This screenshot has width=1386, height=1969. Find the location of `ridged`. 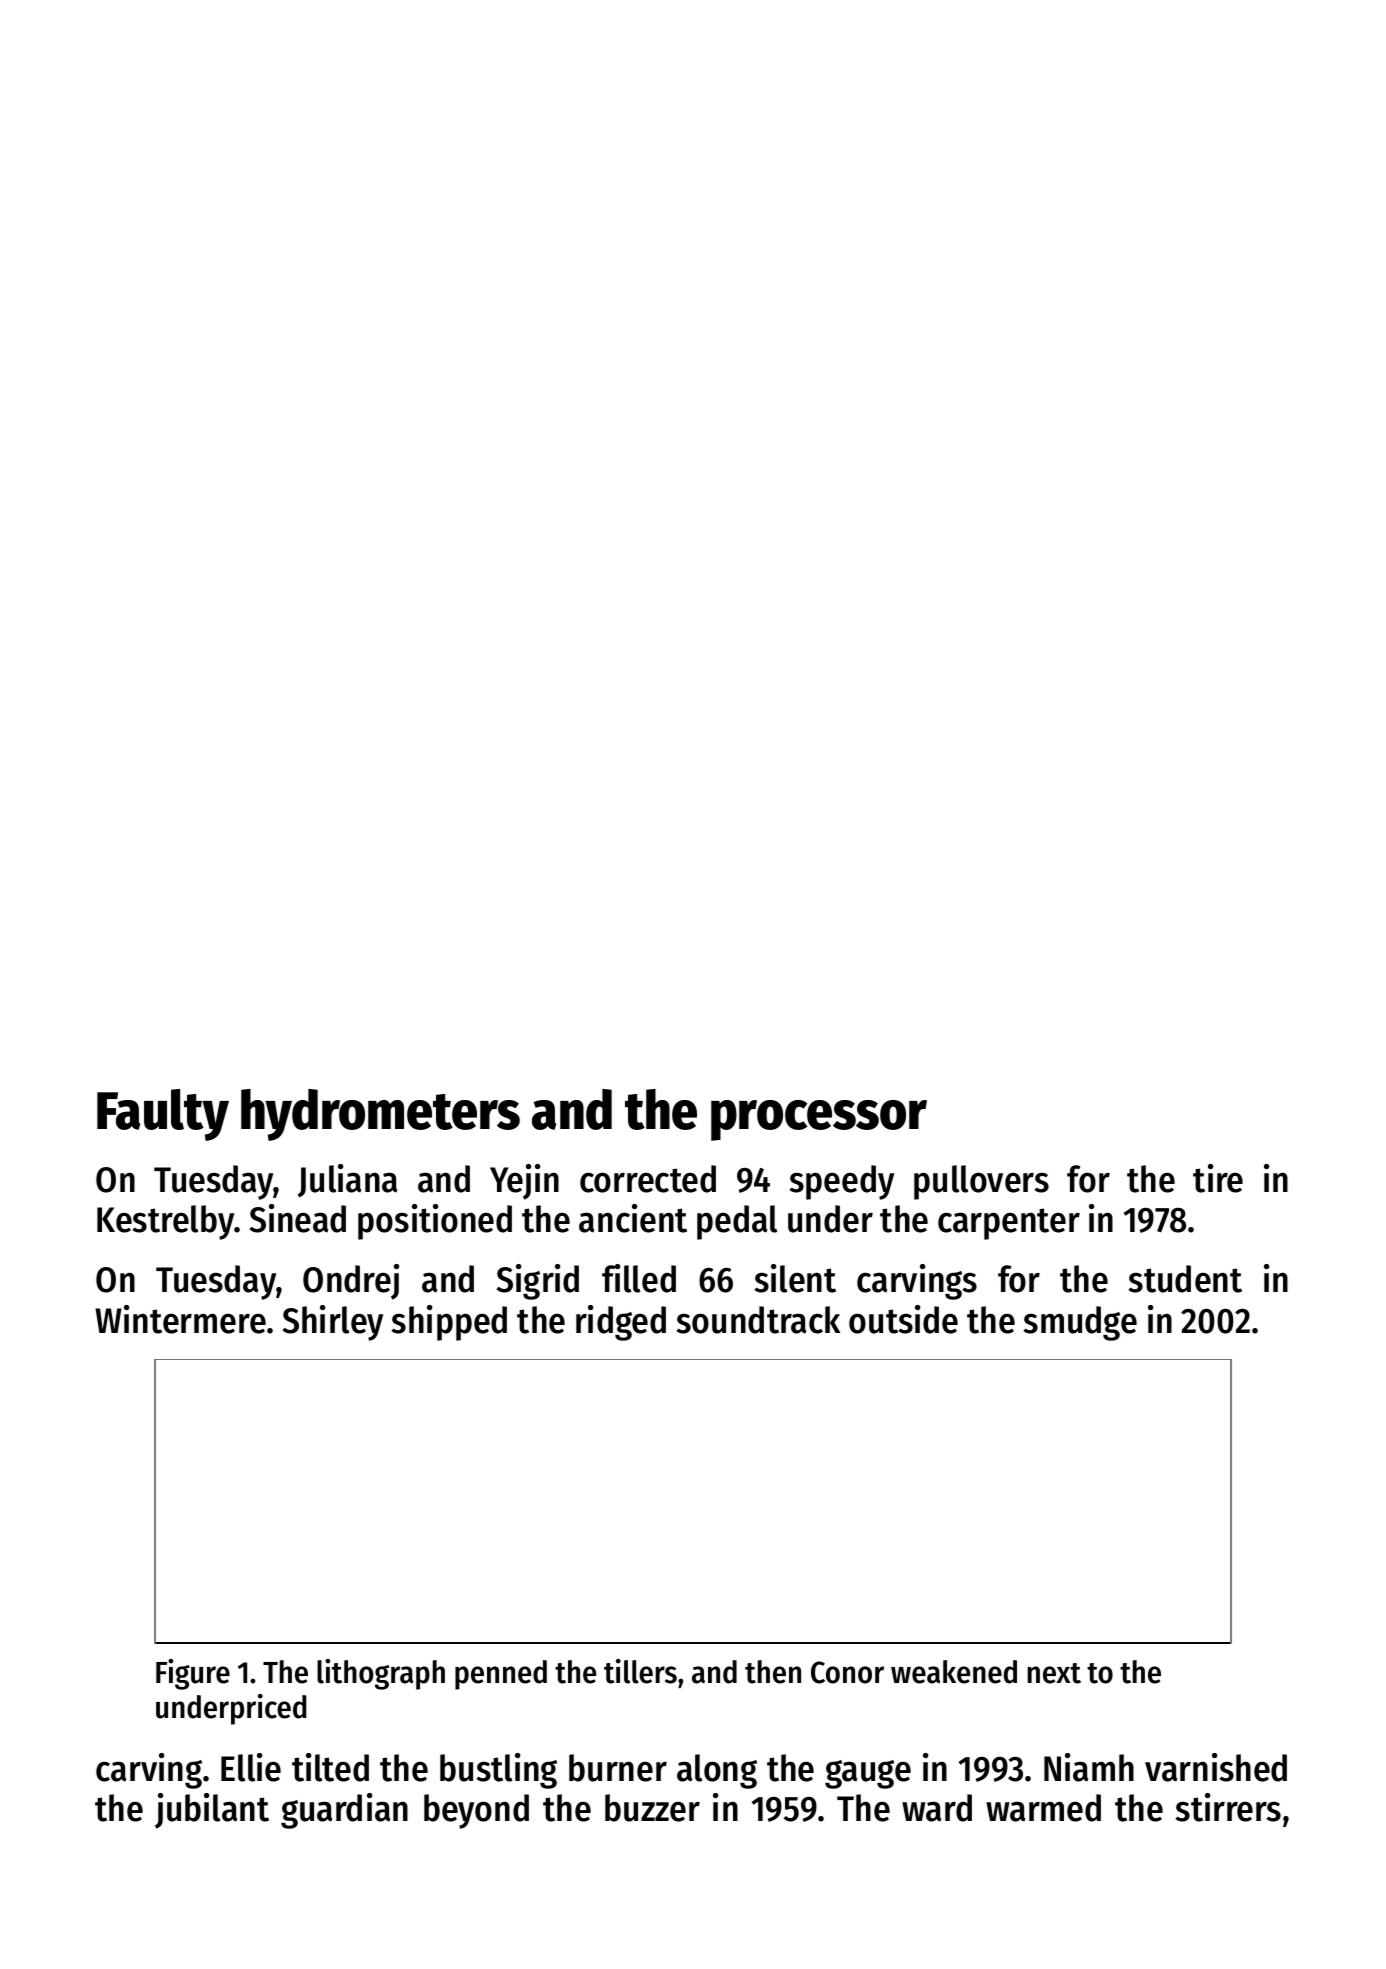

ridged is located at coordinates (621, 1323).
